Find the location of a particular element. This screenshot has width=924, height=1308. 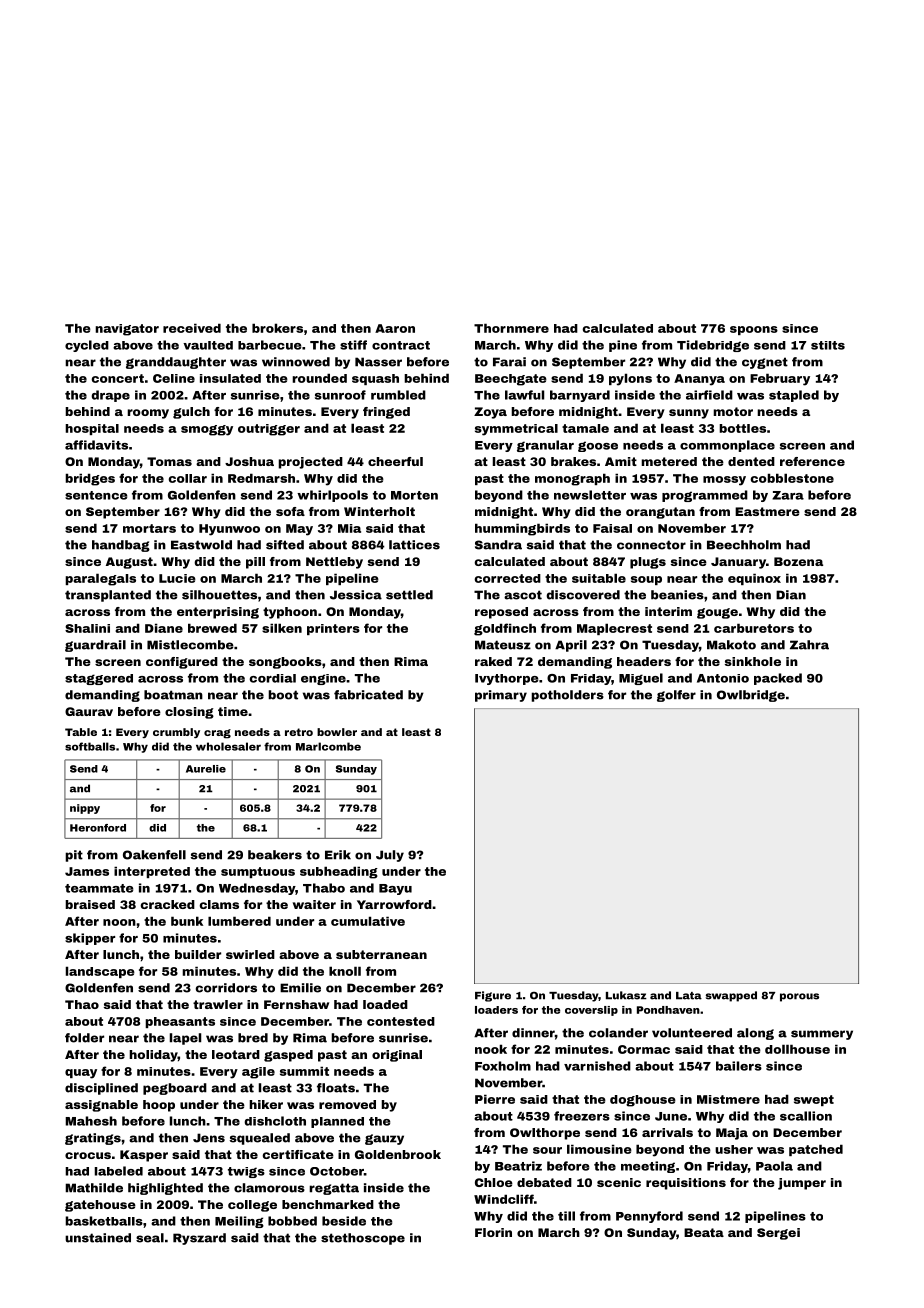

symmetrical is located at coordinates (516, 430).
